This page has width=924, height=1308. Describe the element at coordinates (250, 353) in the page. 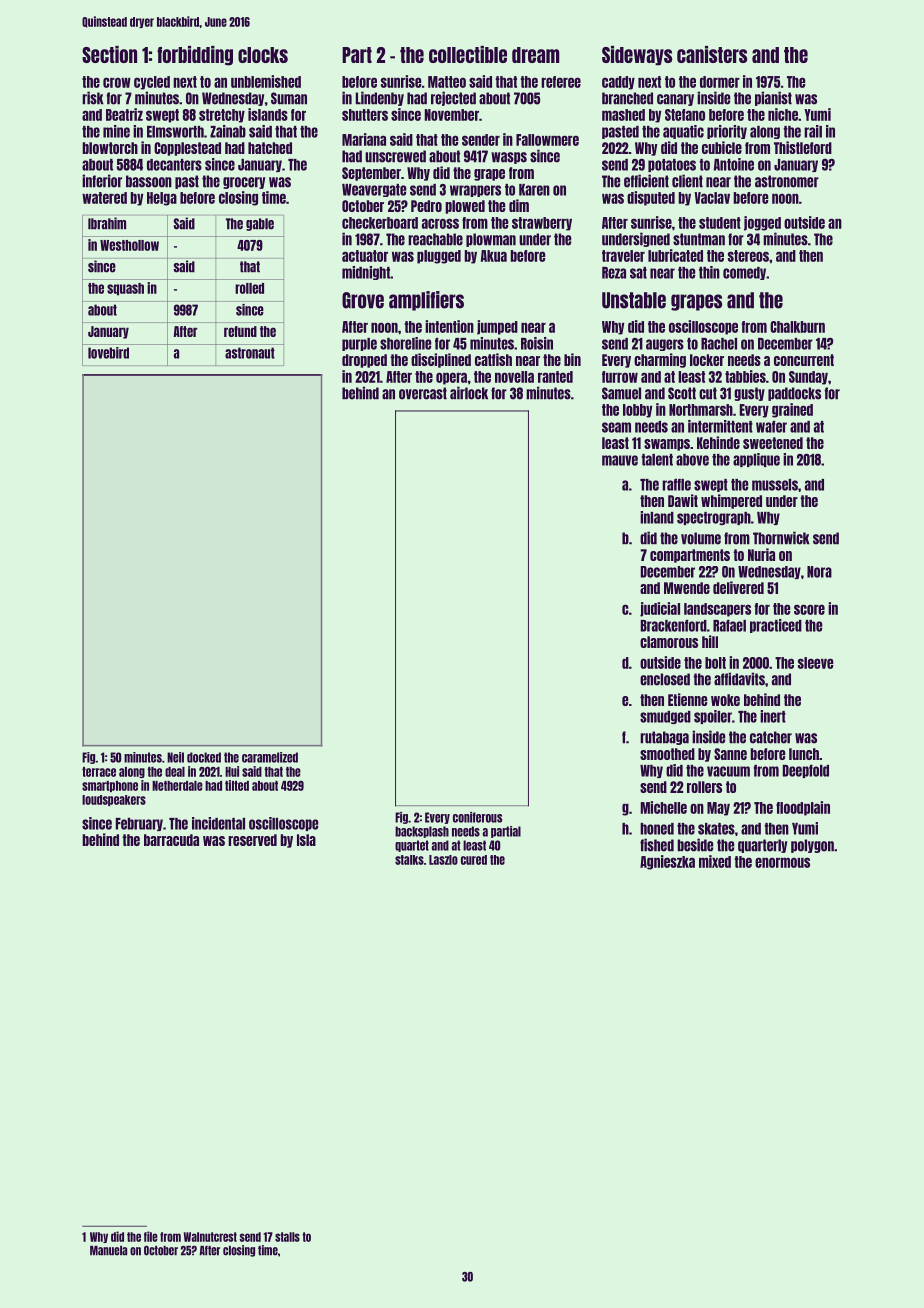

I see `astronaut` at that location.
